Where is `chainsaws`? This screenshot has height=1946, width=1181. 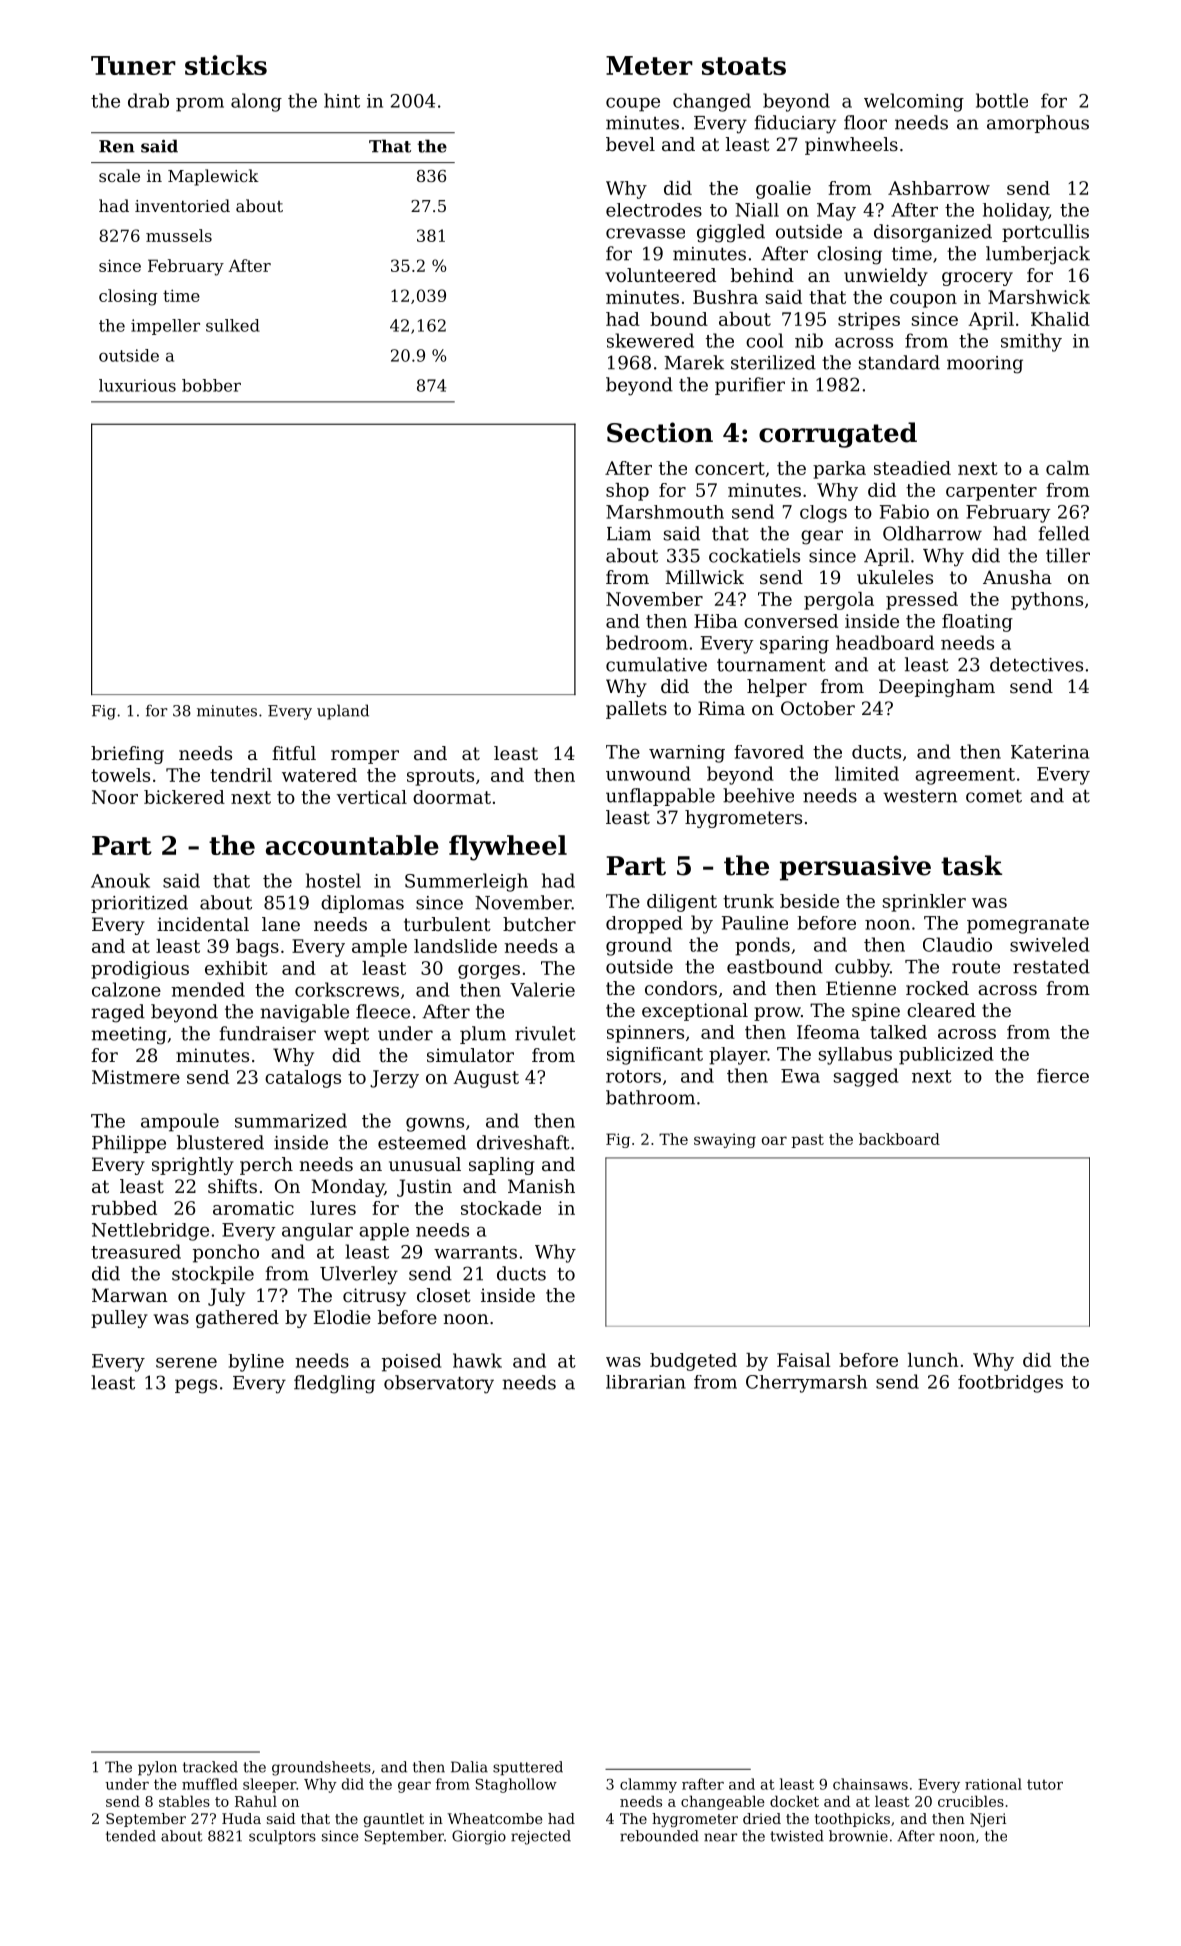 chainsaws is located at coordinates (870, 1784).
